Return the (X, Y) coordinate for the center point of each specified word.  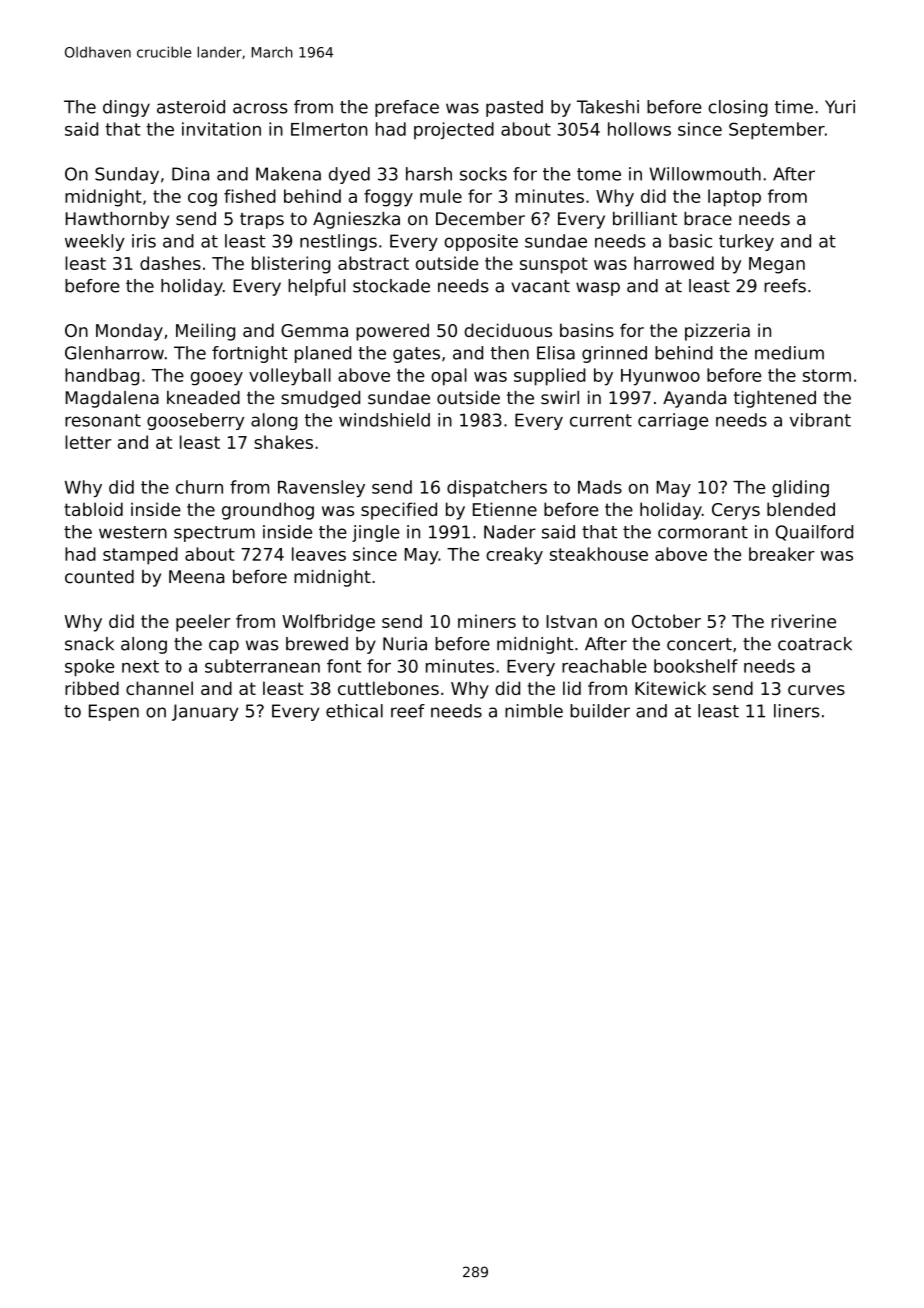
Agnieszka (356, 220)
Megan (777, 265)
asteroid (191, 107)
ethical (354, 711)
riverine (804, 621)
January (205, 712)
